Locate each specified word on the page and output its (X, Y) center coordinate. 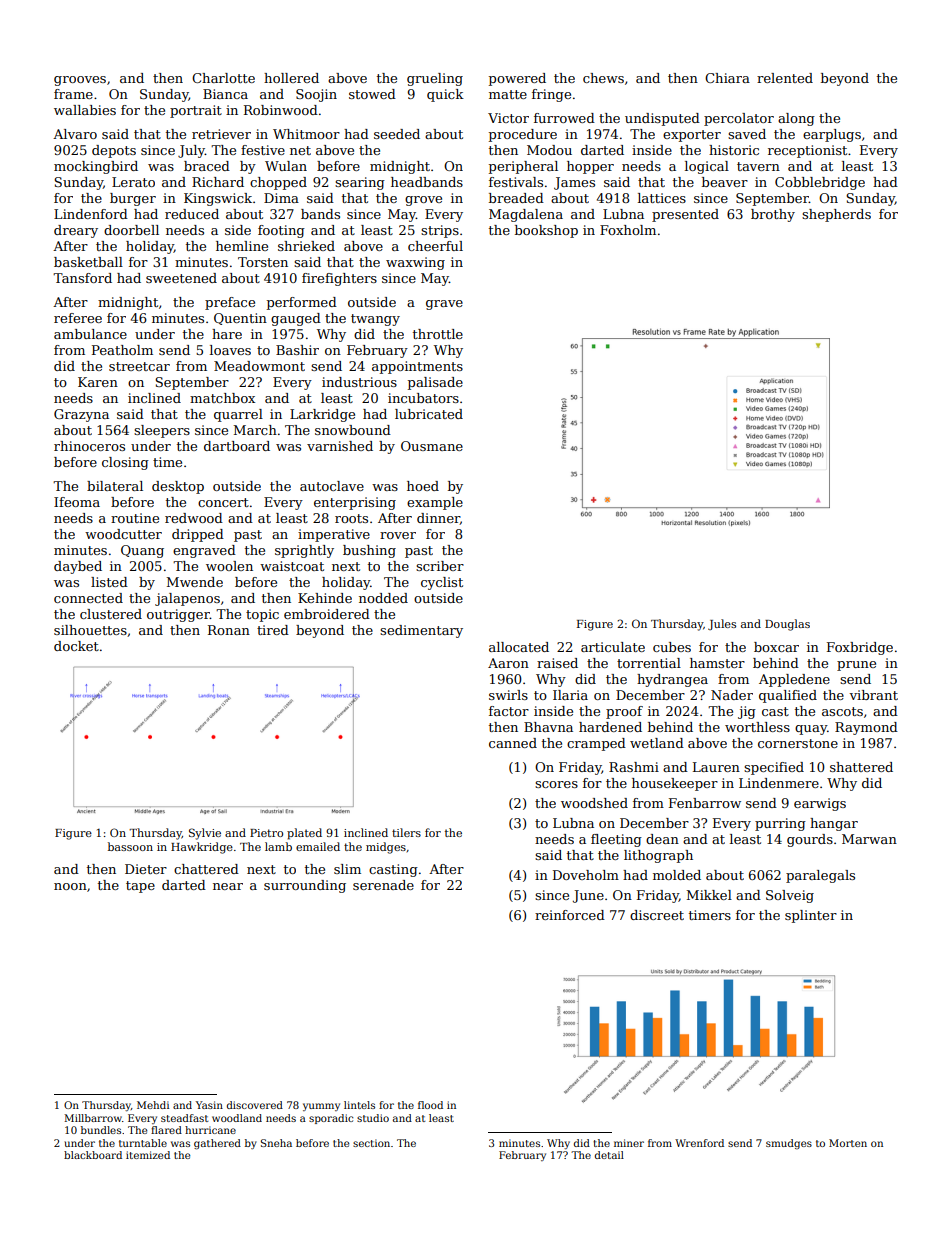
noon (70, 886)
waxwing (415, 263)
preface (230, 303)
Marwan (869, 839)
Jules (722, 624)
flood (430, 1105)
